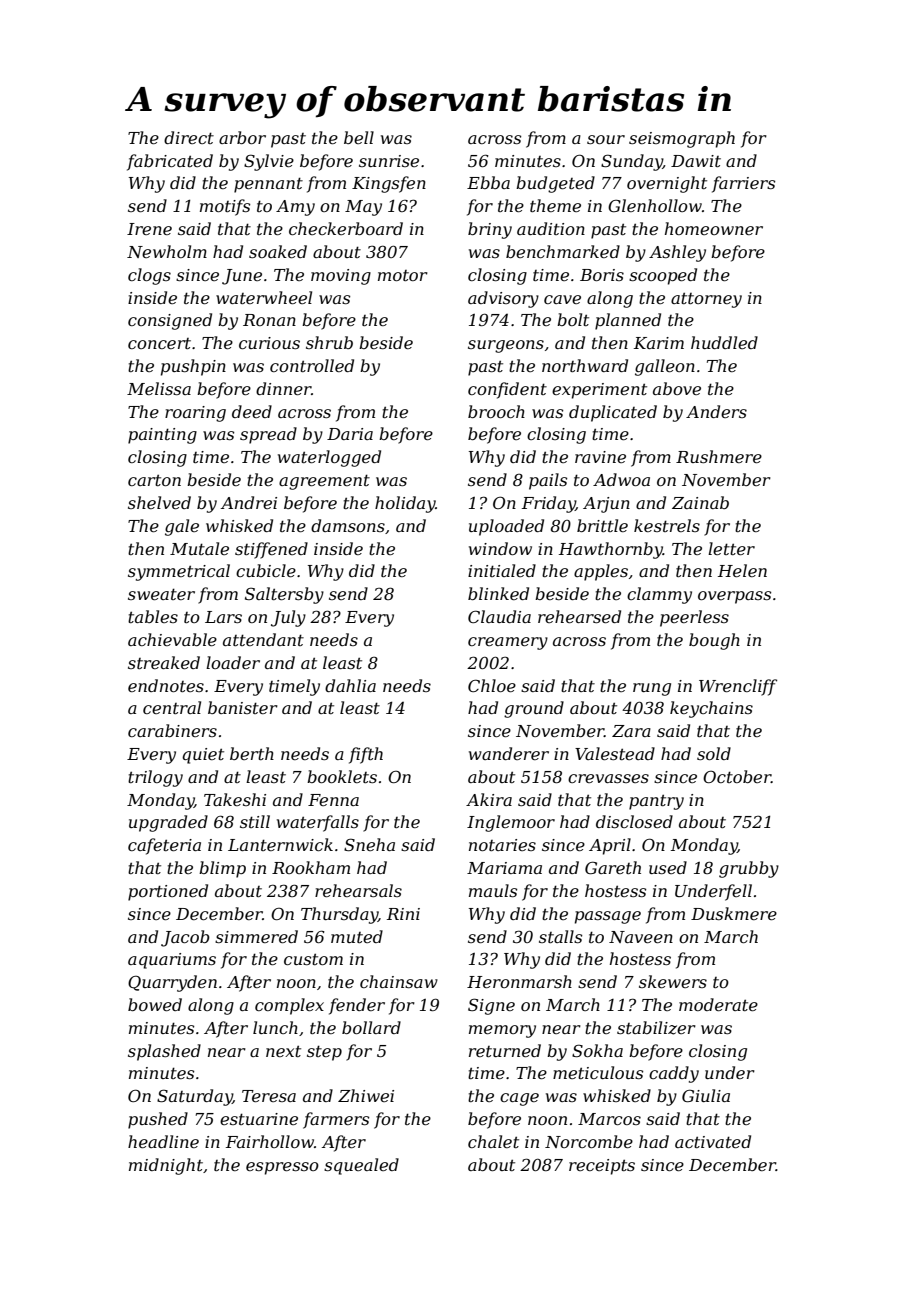  I want to click on northward, so click(585, 365).
